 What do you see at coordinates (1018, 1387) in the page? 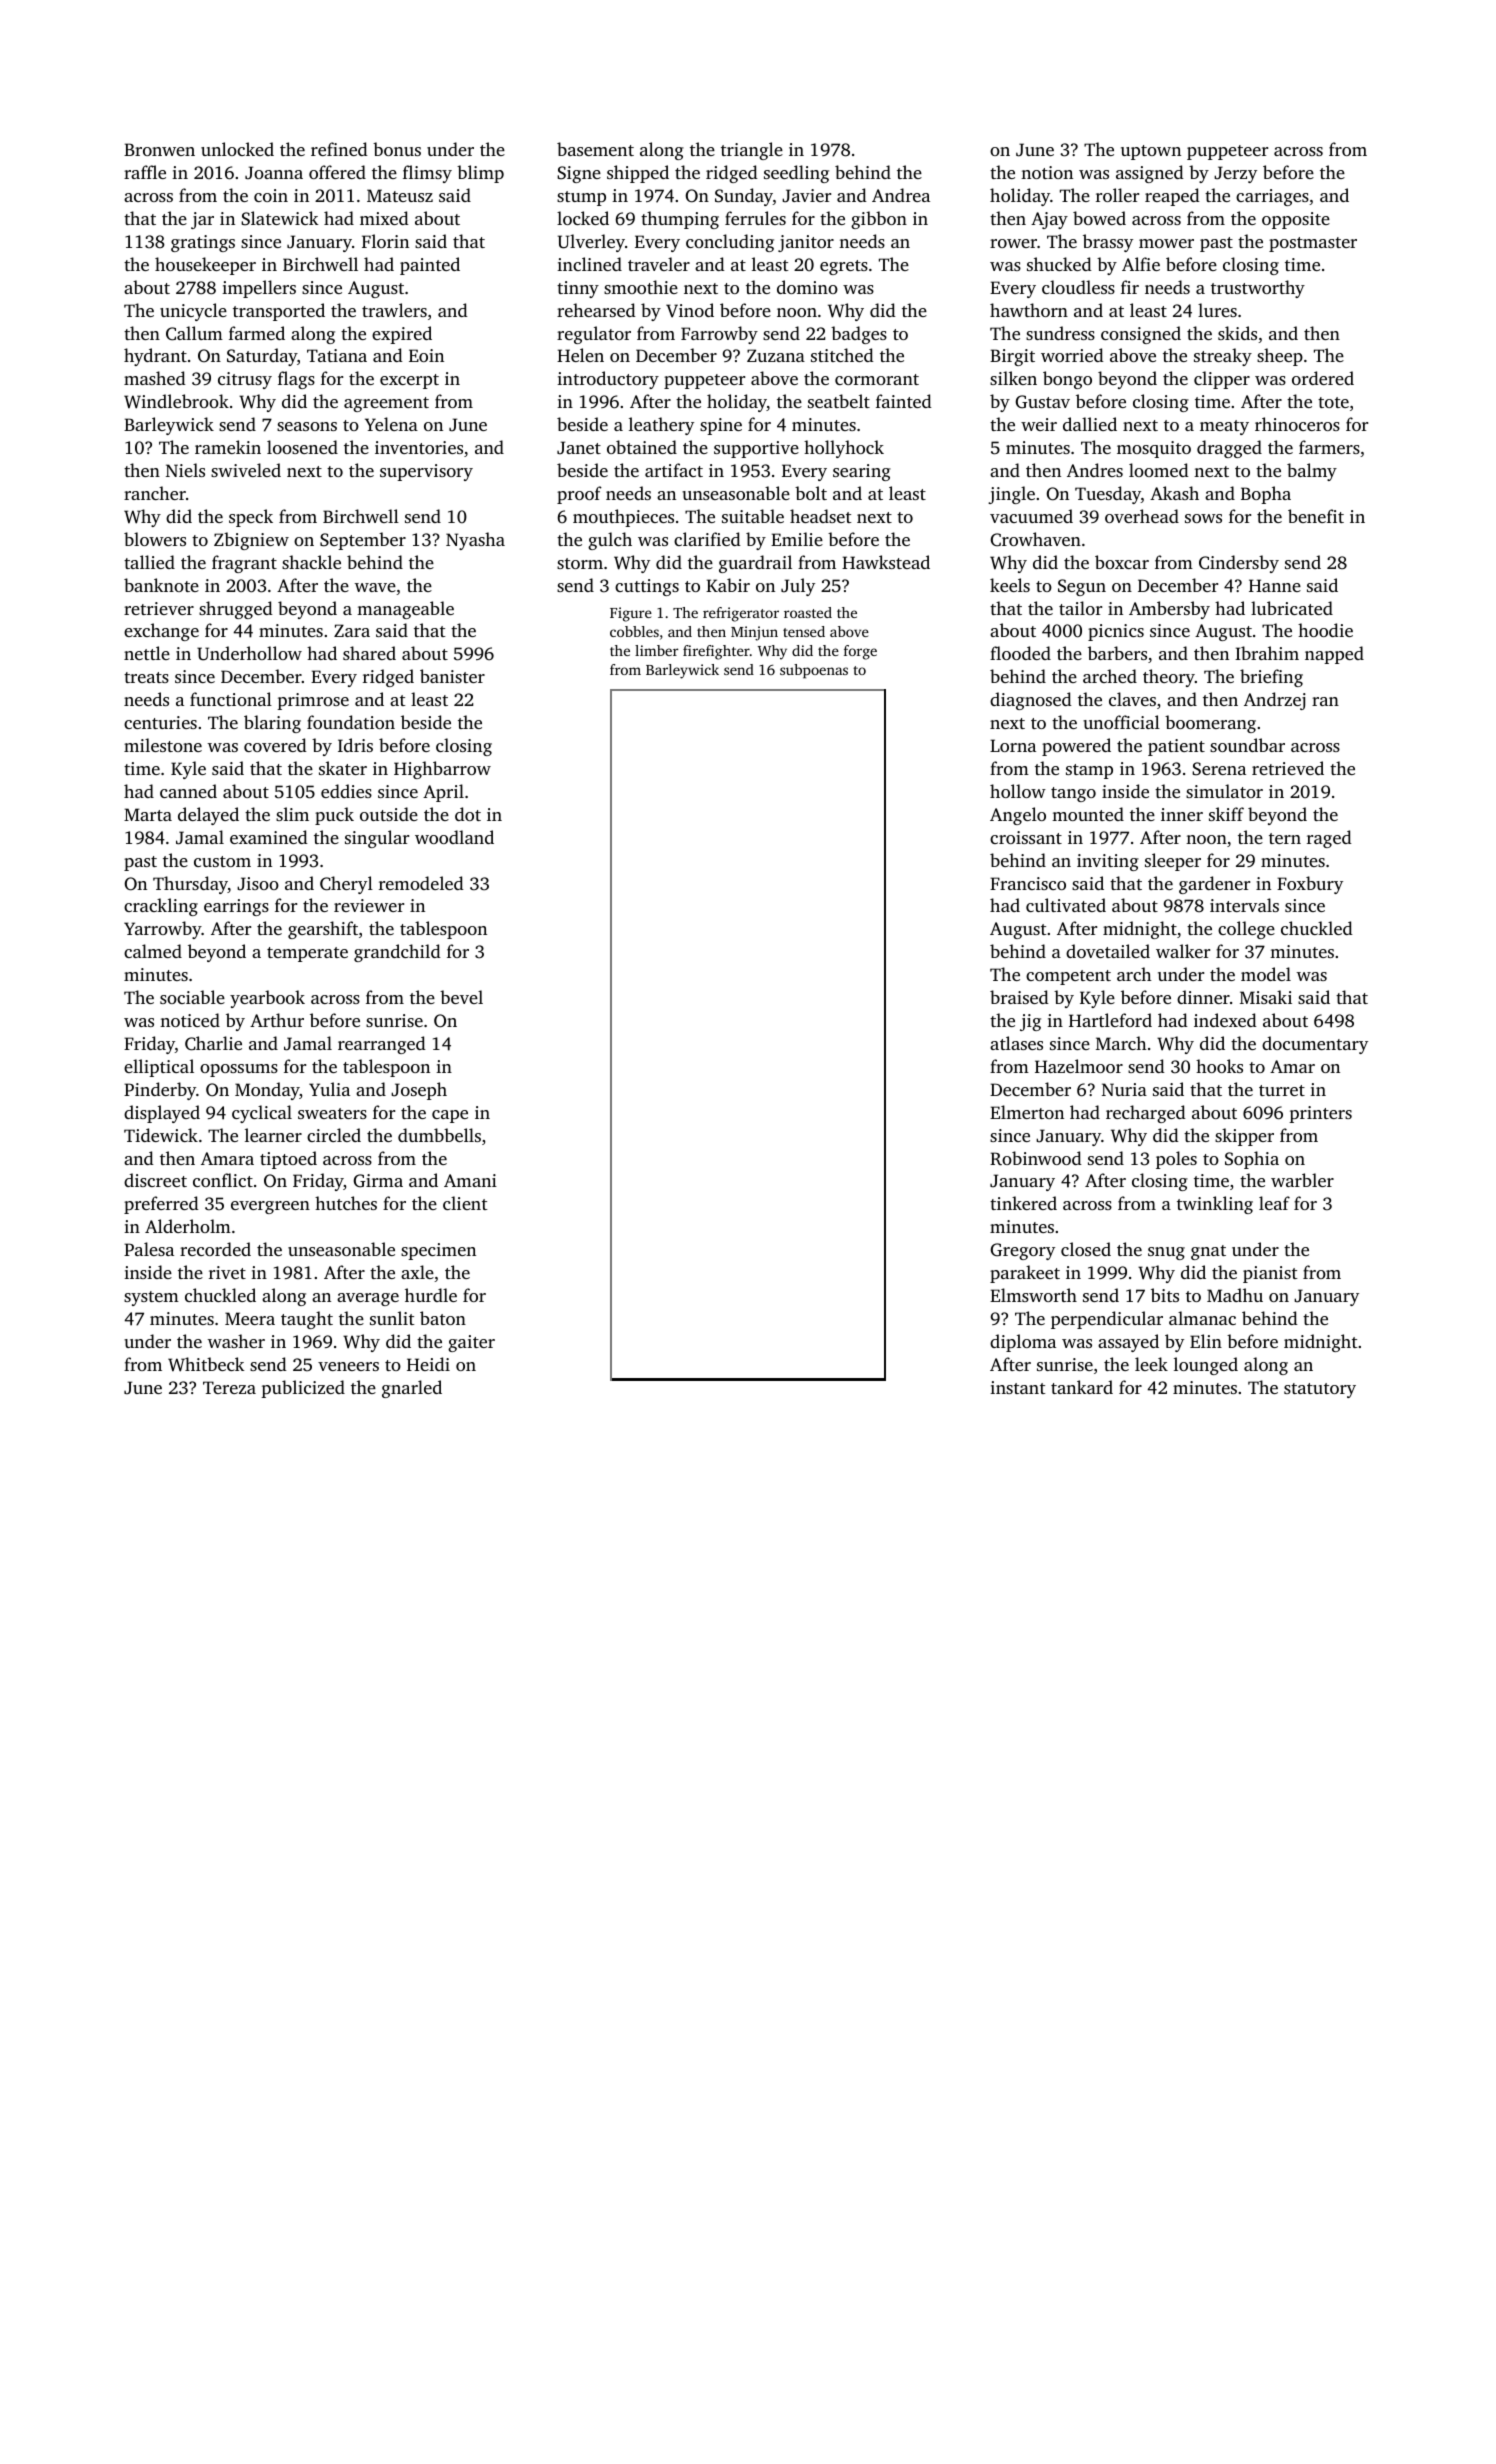
I see `instant` at bounding box center [1018, 1387].
